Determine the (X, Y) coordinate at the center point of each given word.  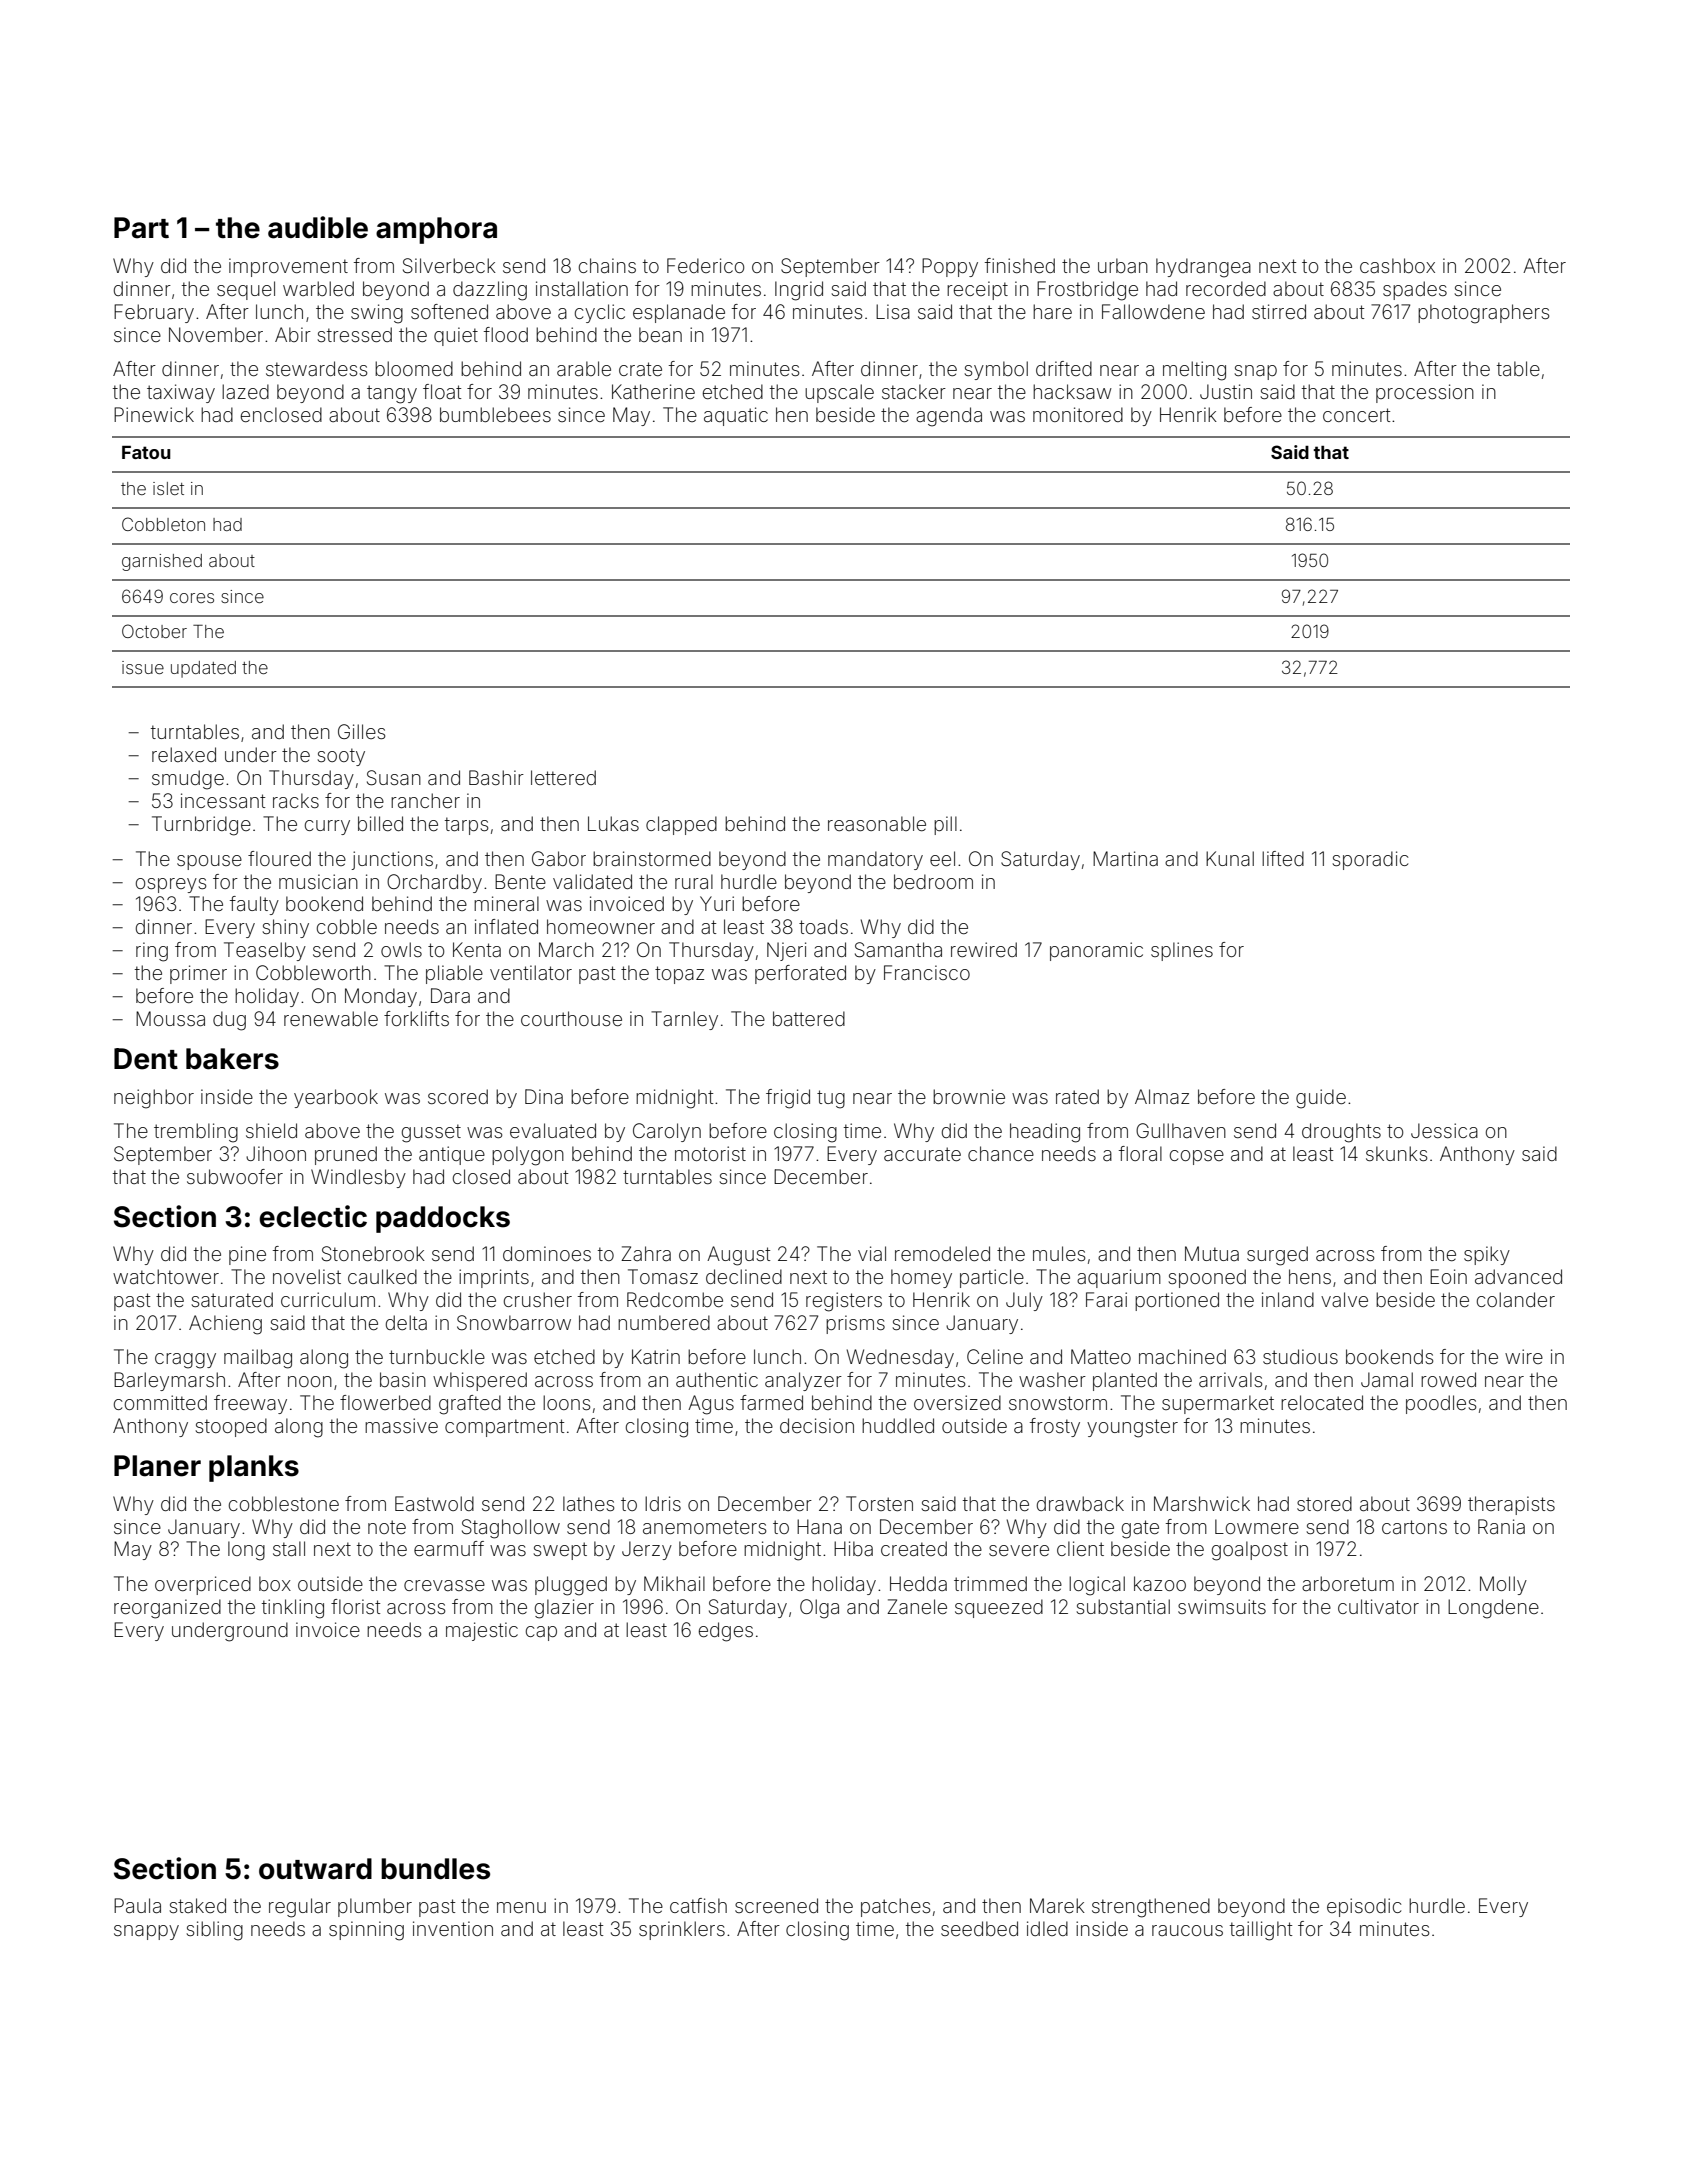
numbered (664, 1322)
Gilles (361, 731)
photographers (1483, 314)
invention (453, 1928)
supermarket (1218, 1404)
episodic (1364, 1907)
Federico (705, 265)
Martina (1125, 858)
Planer (157, 1466)
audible (318, 227)
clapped (681, 825)
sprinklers (682, 1930)
